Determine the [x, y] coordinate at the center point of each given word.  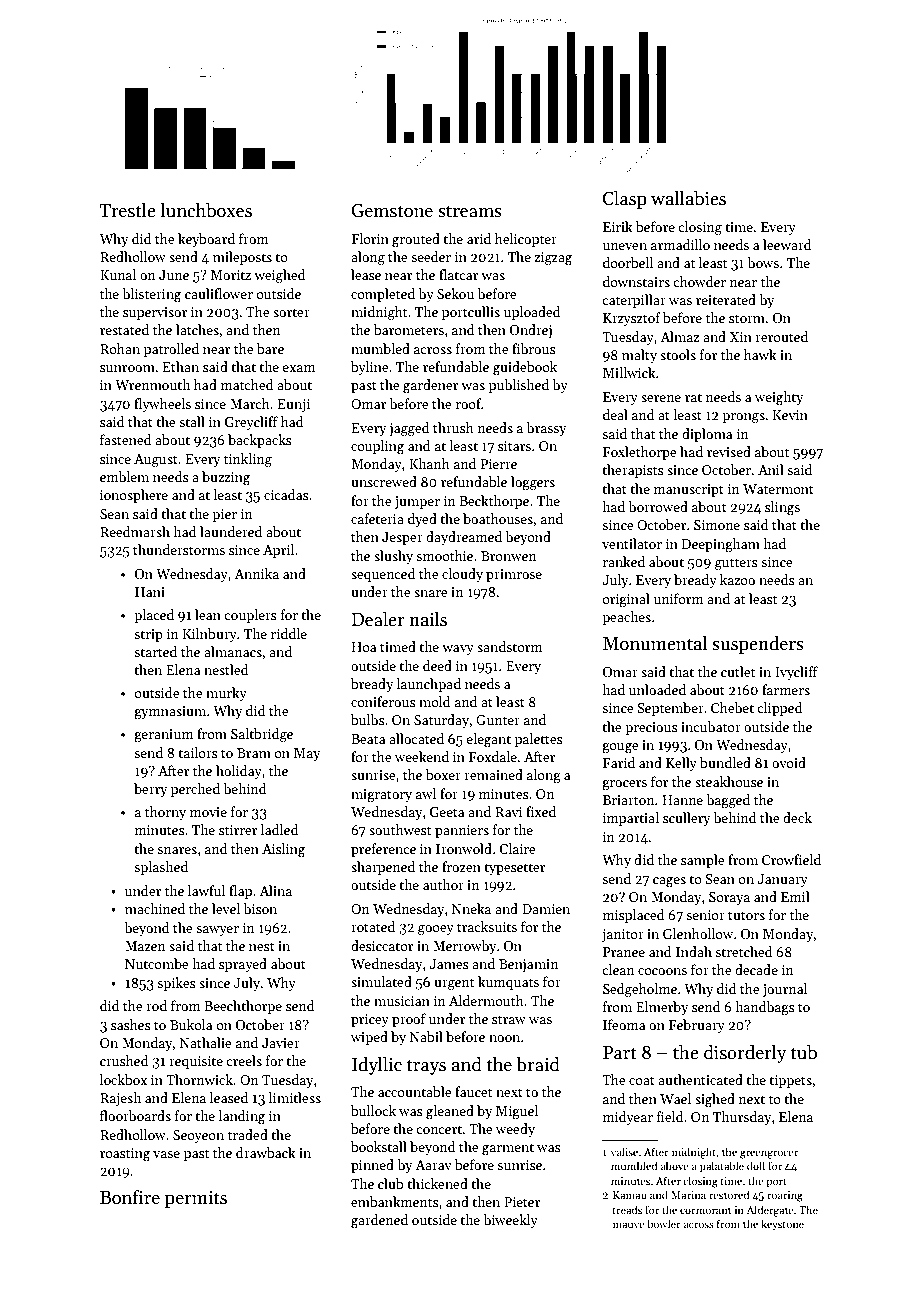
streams [470, 211]
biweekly [510, 1221]
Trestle [128, 210]
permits [196, 1199]
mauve [629, 1225]
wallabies [688, 198]
